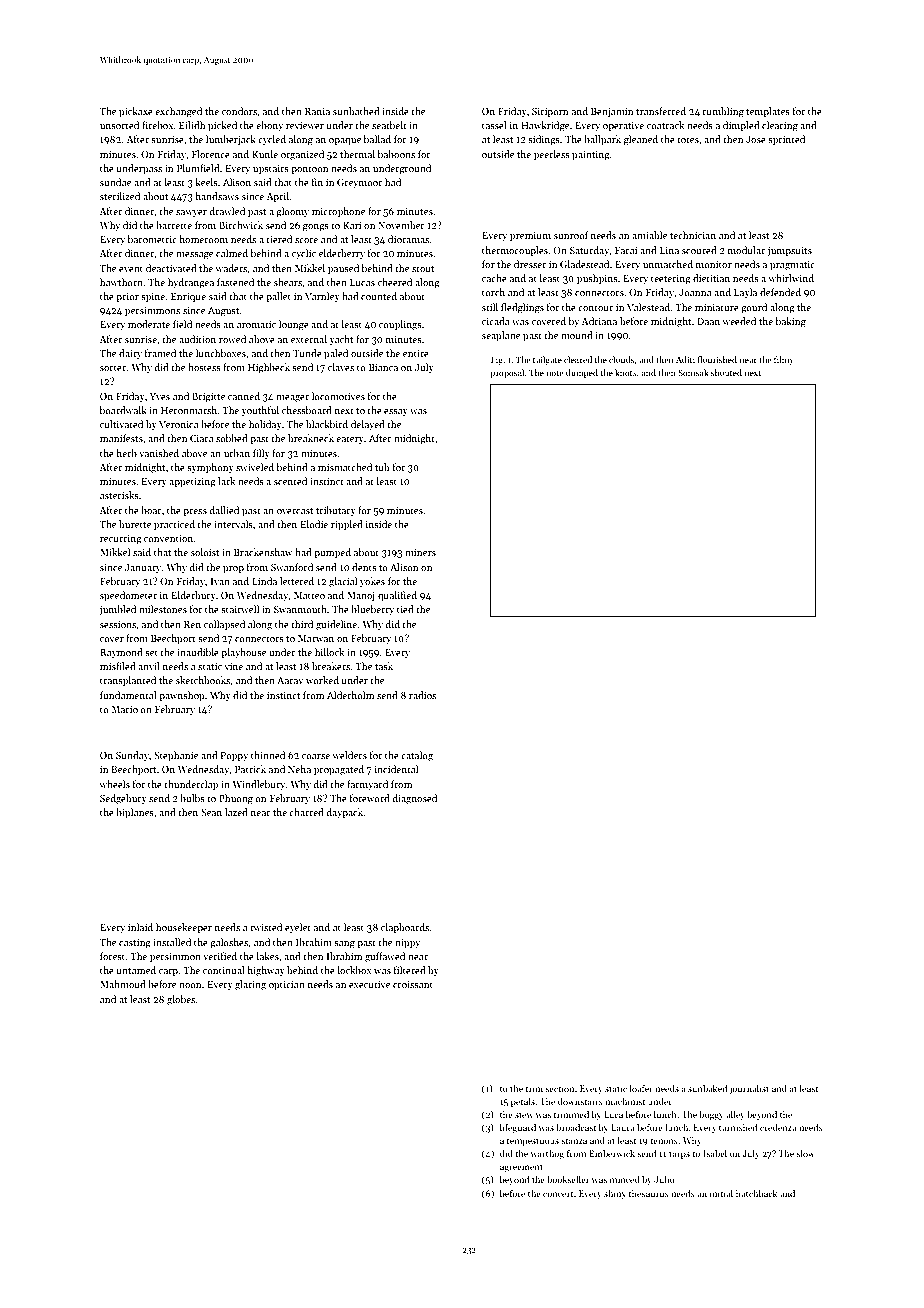 This screenshot has height=1308, width=924. I want to click on exchanged, so click(178, 112).
